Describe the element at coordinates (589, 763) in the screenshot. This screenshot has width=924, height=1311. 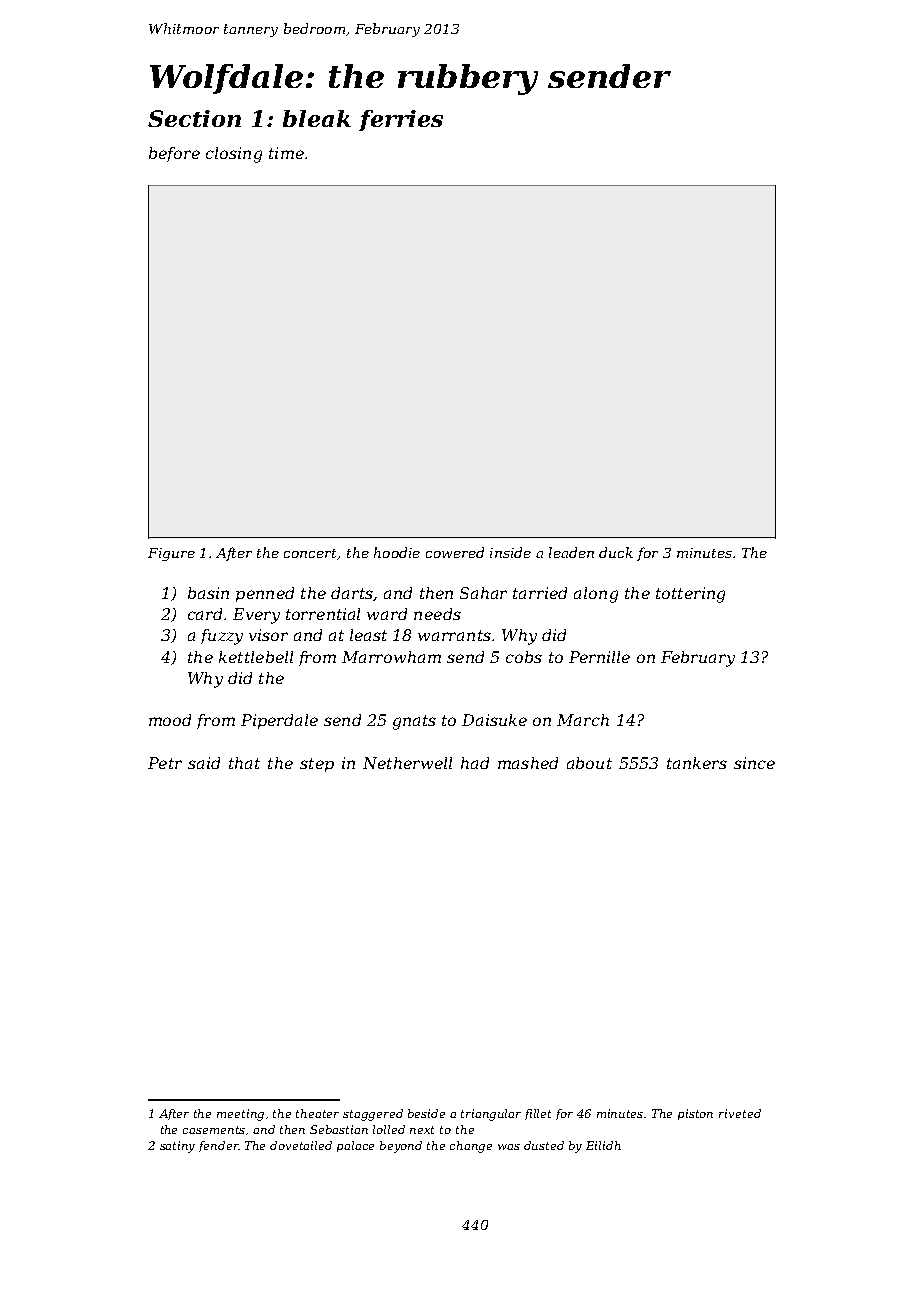
I see `about` at that location.
